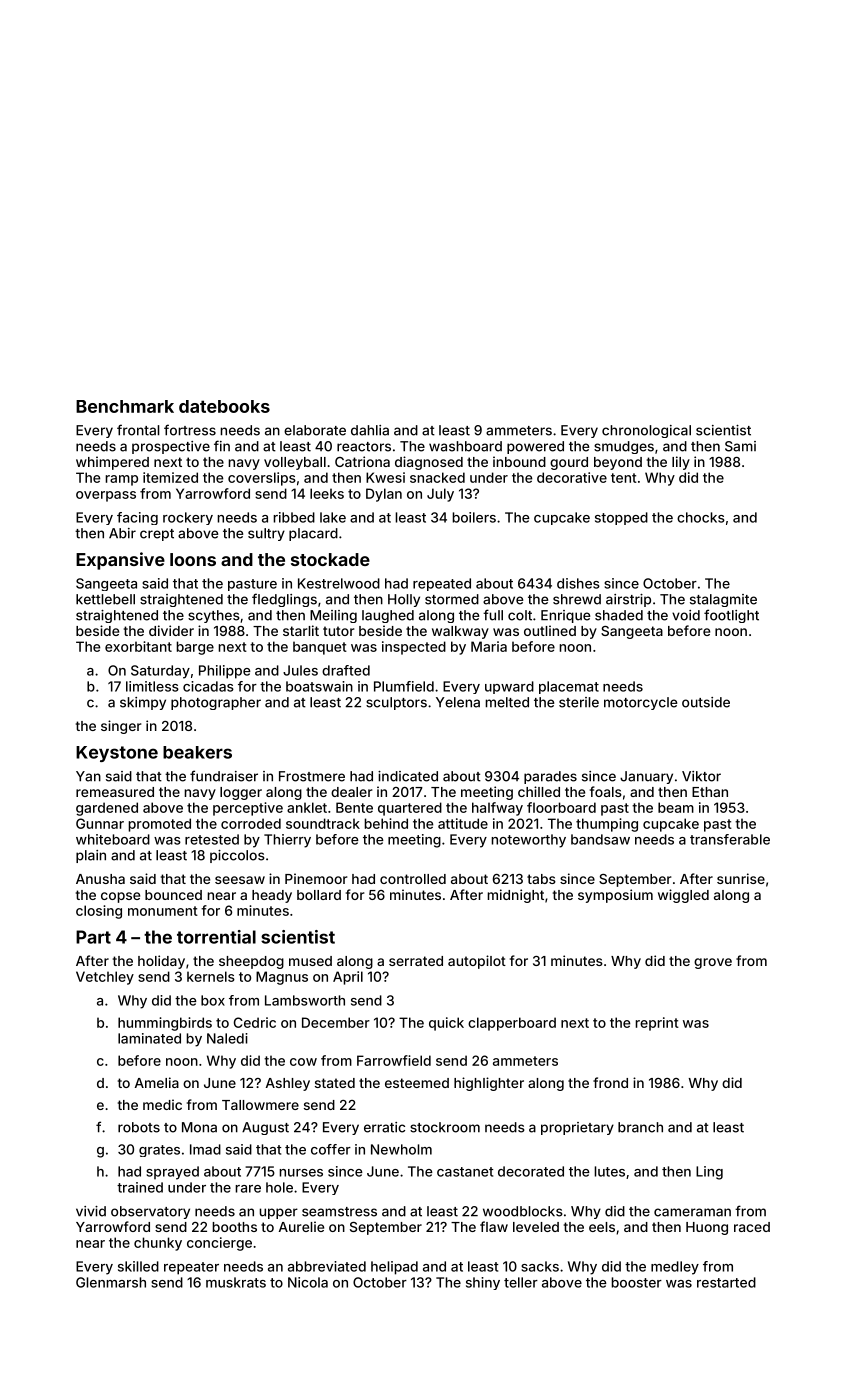  I want to click on Nicola, so click(308, 1282).
